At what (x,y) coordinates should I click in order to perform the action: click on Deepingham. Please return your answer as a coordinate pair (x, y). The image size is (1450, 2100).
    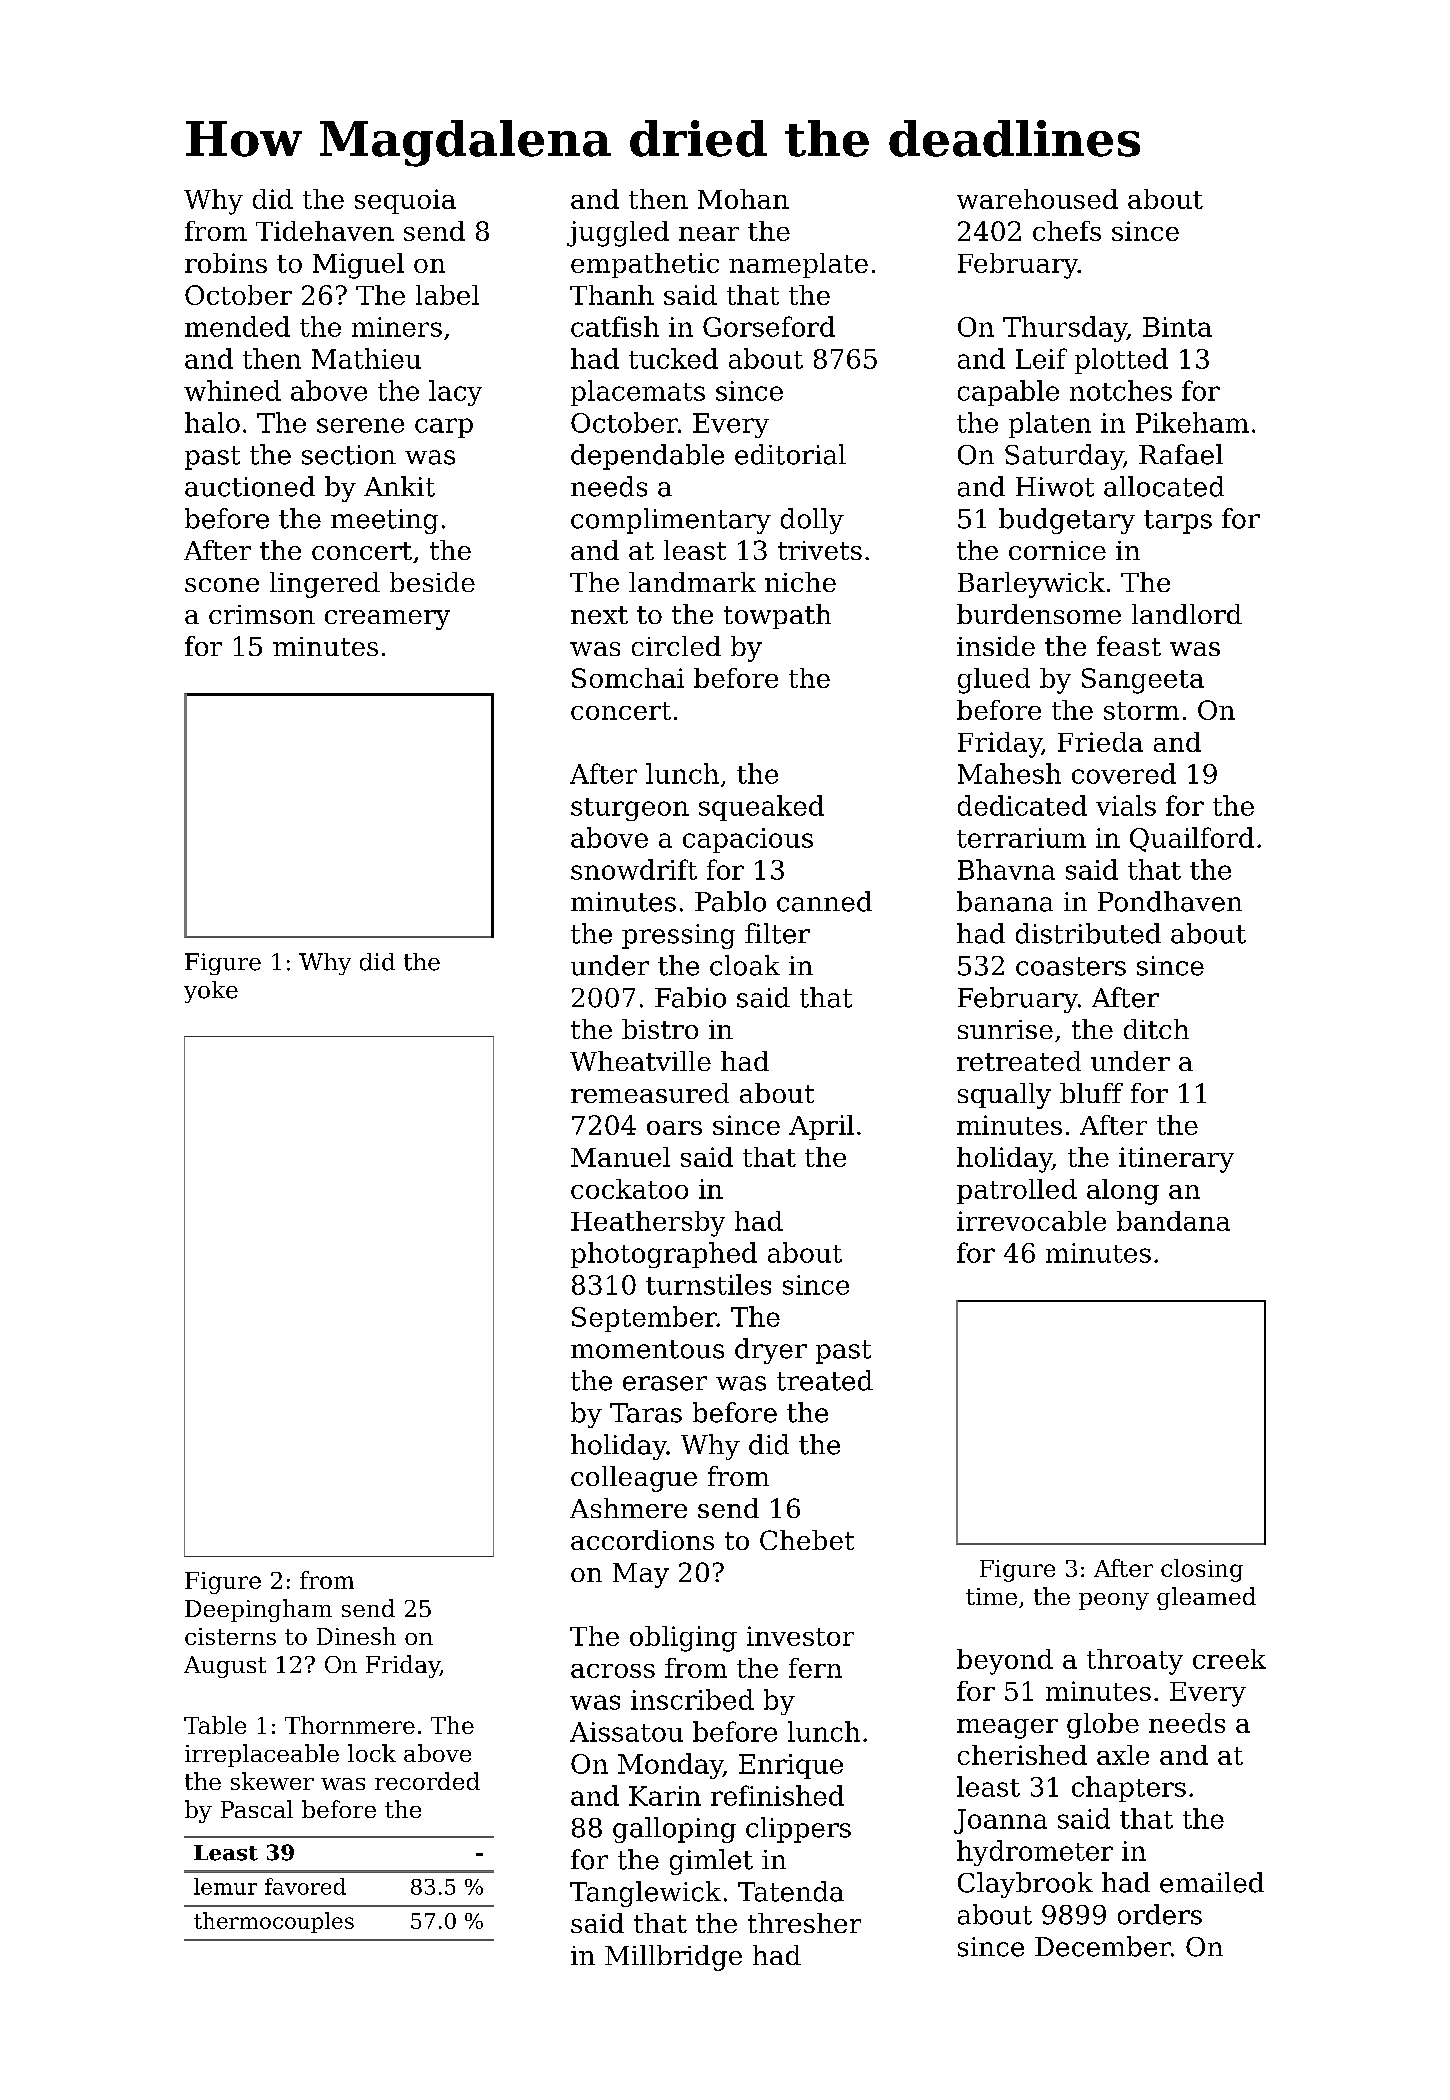
    Looking at the image, I should click on (258, 1610).
